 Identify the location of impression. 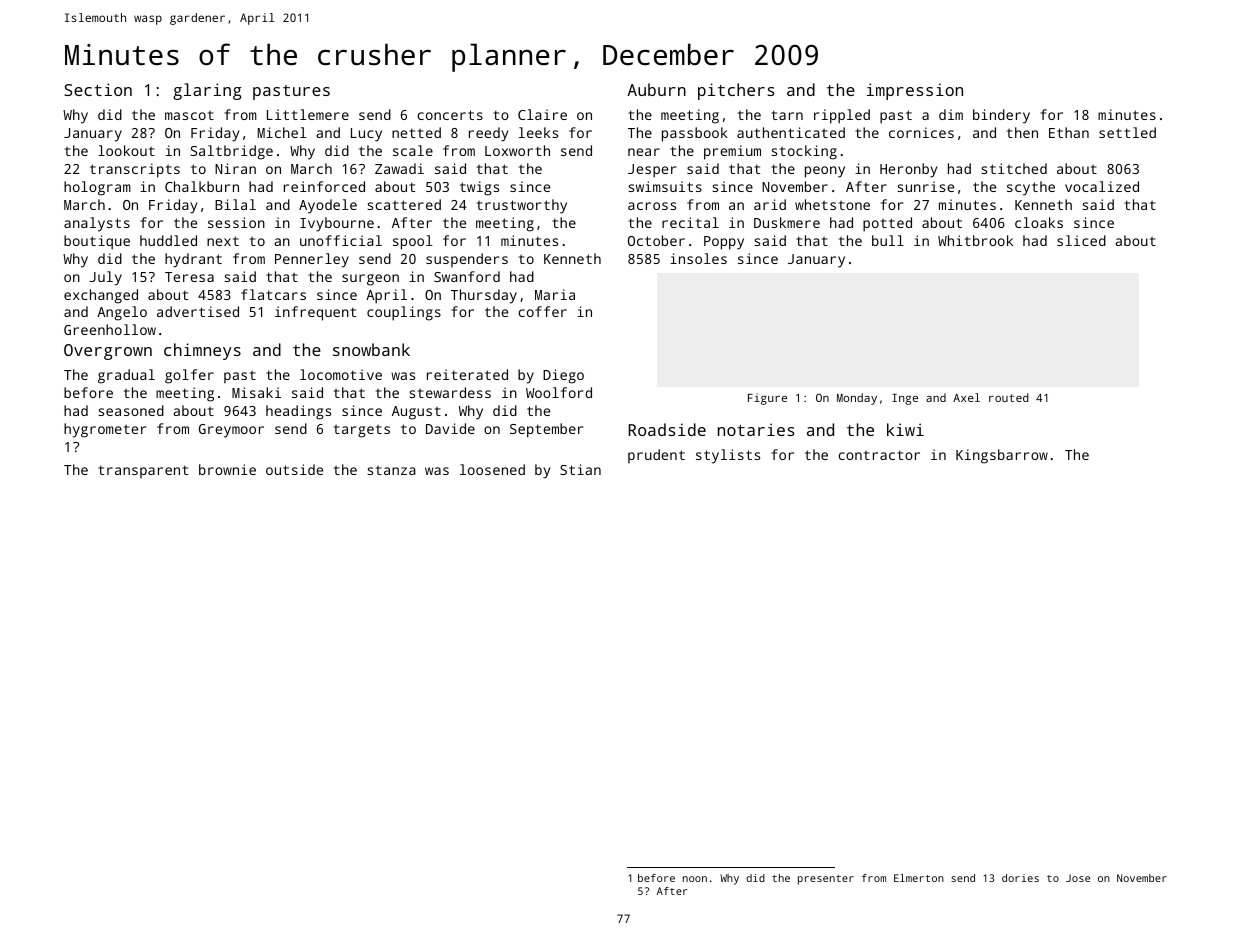
(915, 91).
